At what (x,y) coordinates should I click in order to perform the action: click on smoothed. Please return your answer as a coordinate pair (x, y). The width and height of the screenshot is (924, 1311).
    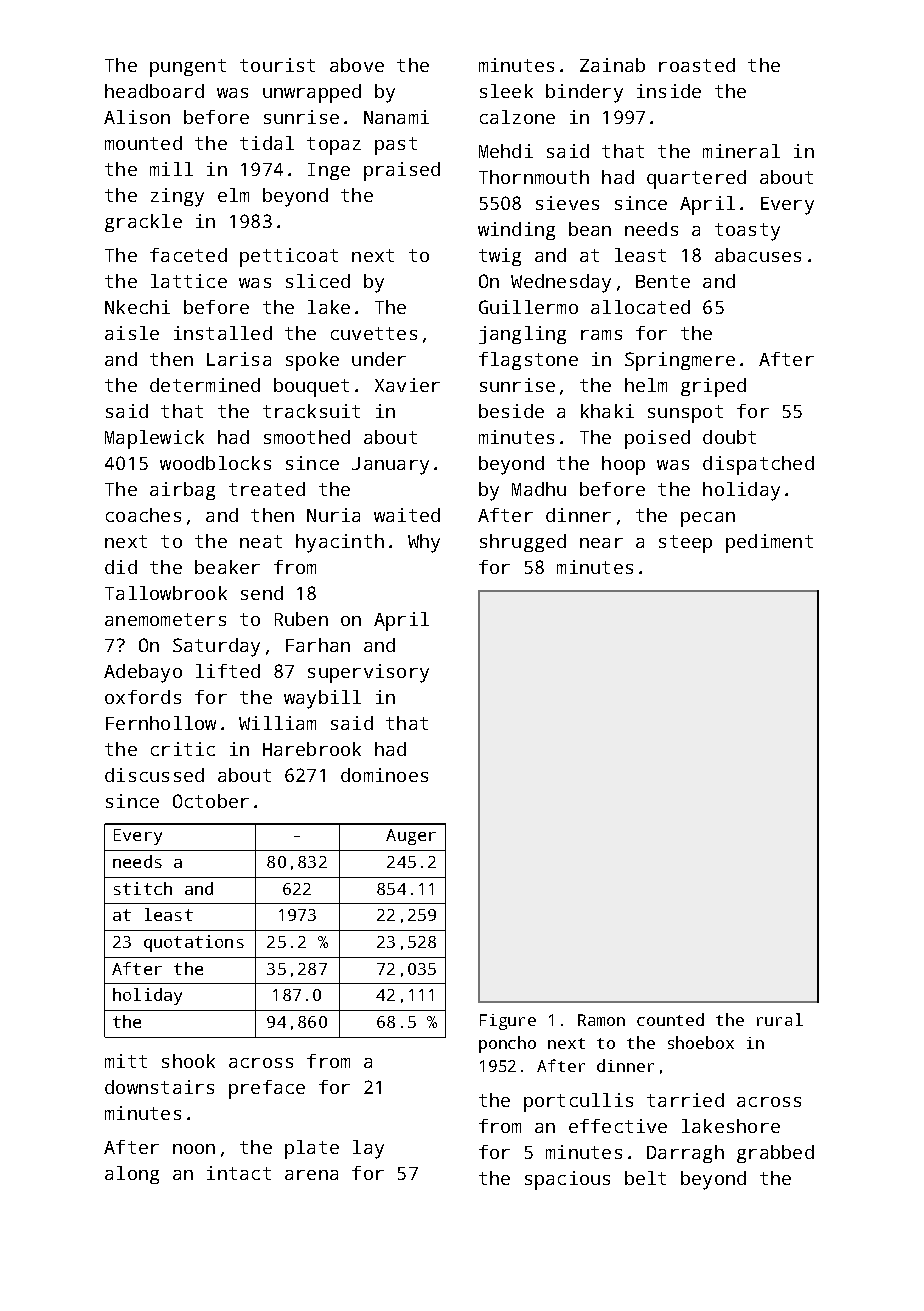
    Looking at the image, I should click on (307, 437).
